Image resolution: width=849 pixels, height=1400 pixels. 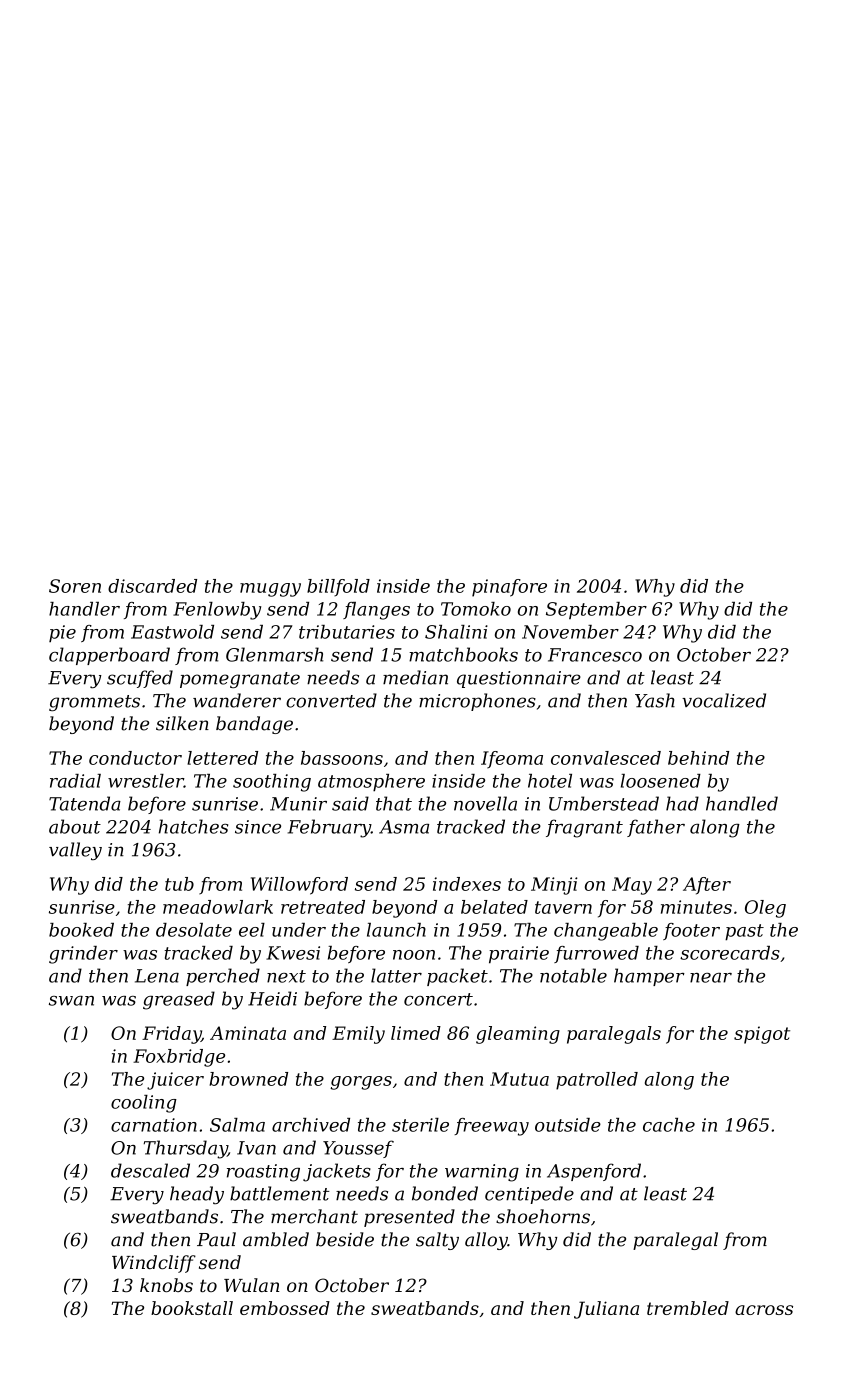 What do you see at coordinates (509, 588) in the document?
I see `pinafore` at bounding box center [509, 588].
